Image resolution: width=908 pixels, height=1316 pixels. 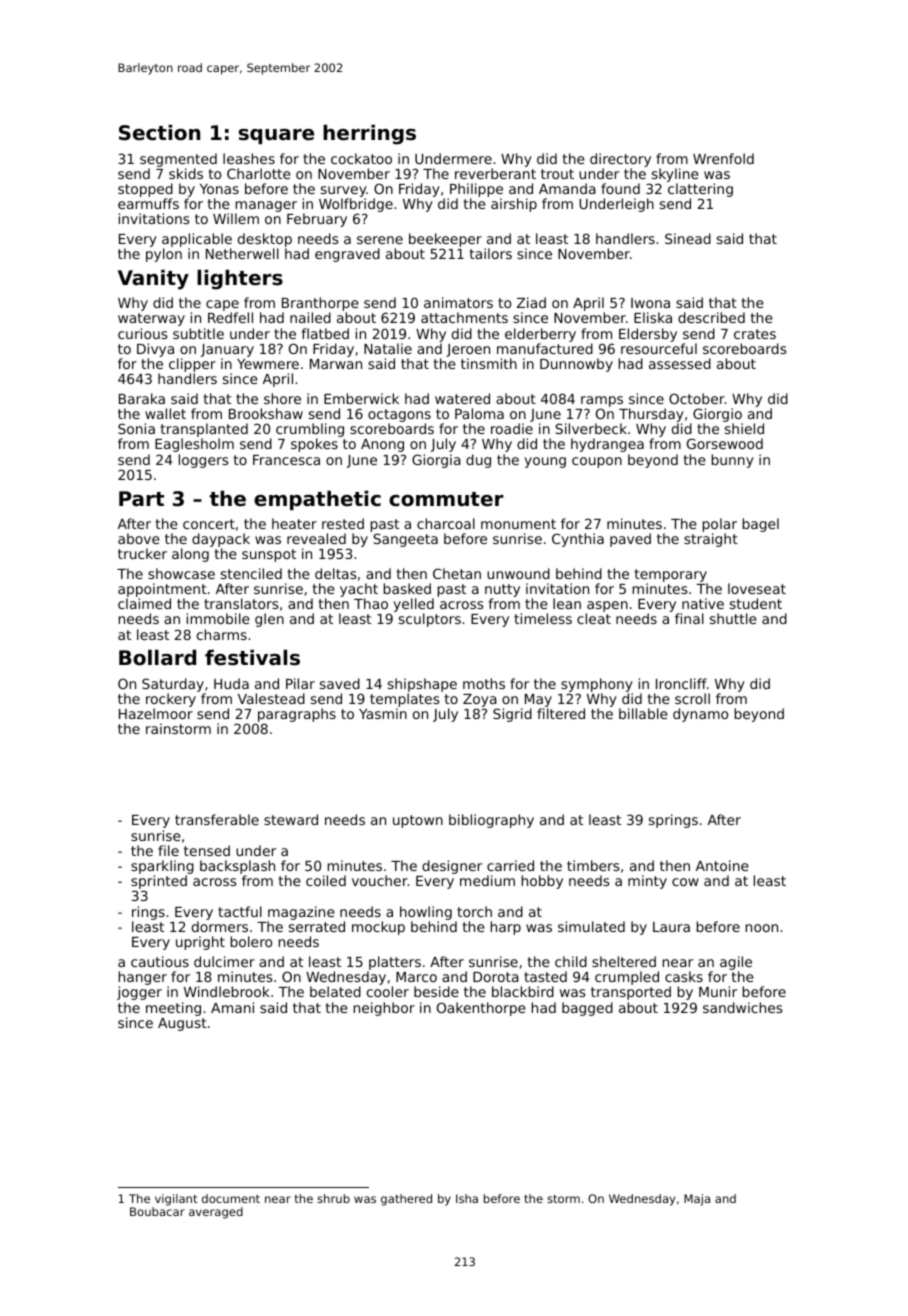 I want to click on Philippe, so click(x=476, y=190).
